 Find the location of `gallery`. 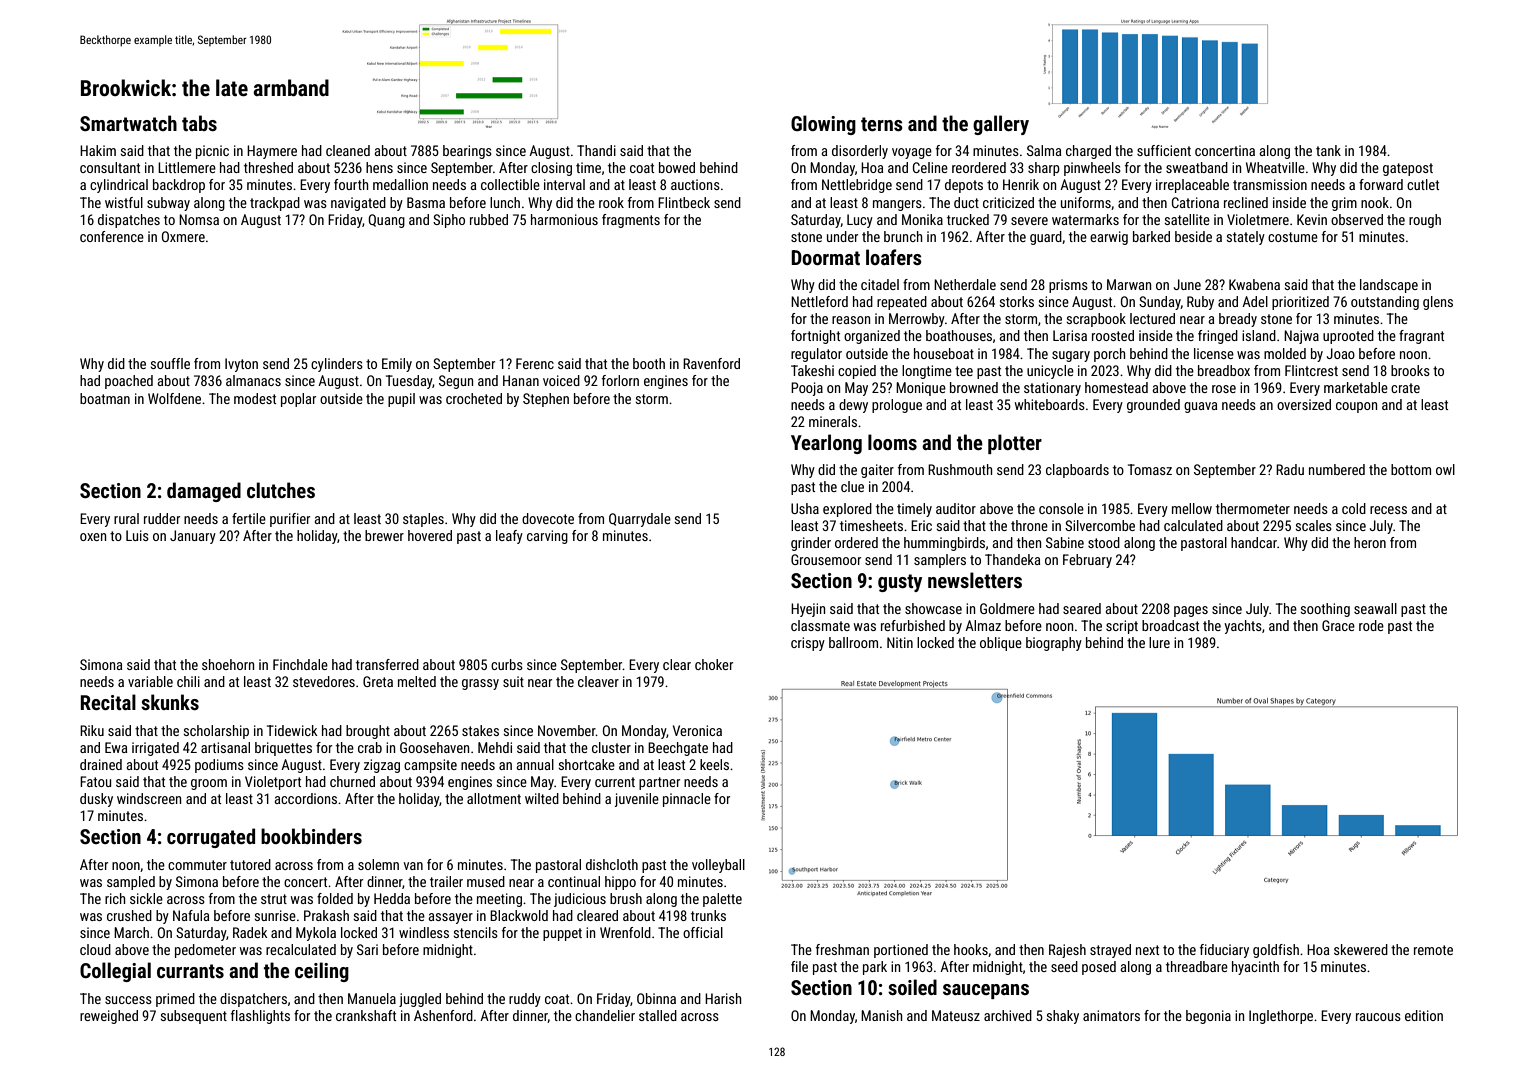

gallery is located at coordinates (1001, 125).
